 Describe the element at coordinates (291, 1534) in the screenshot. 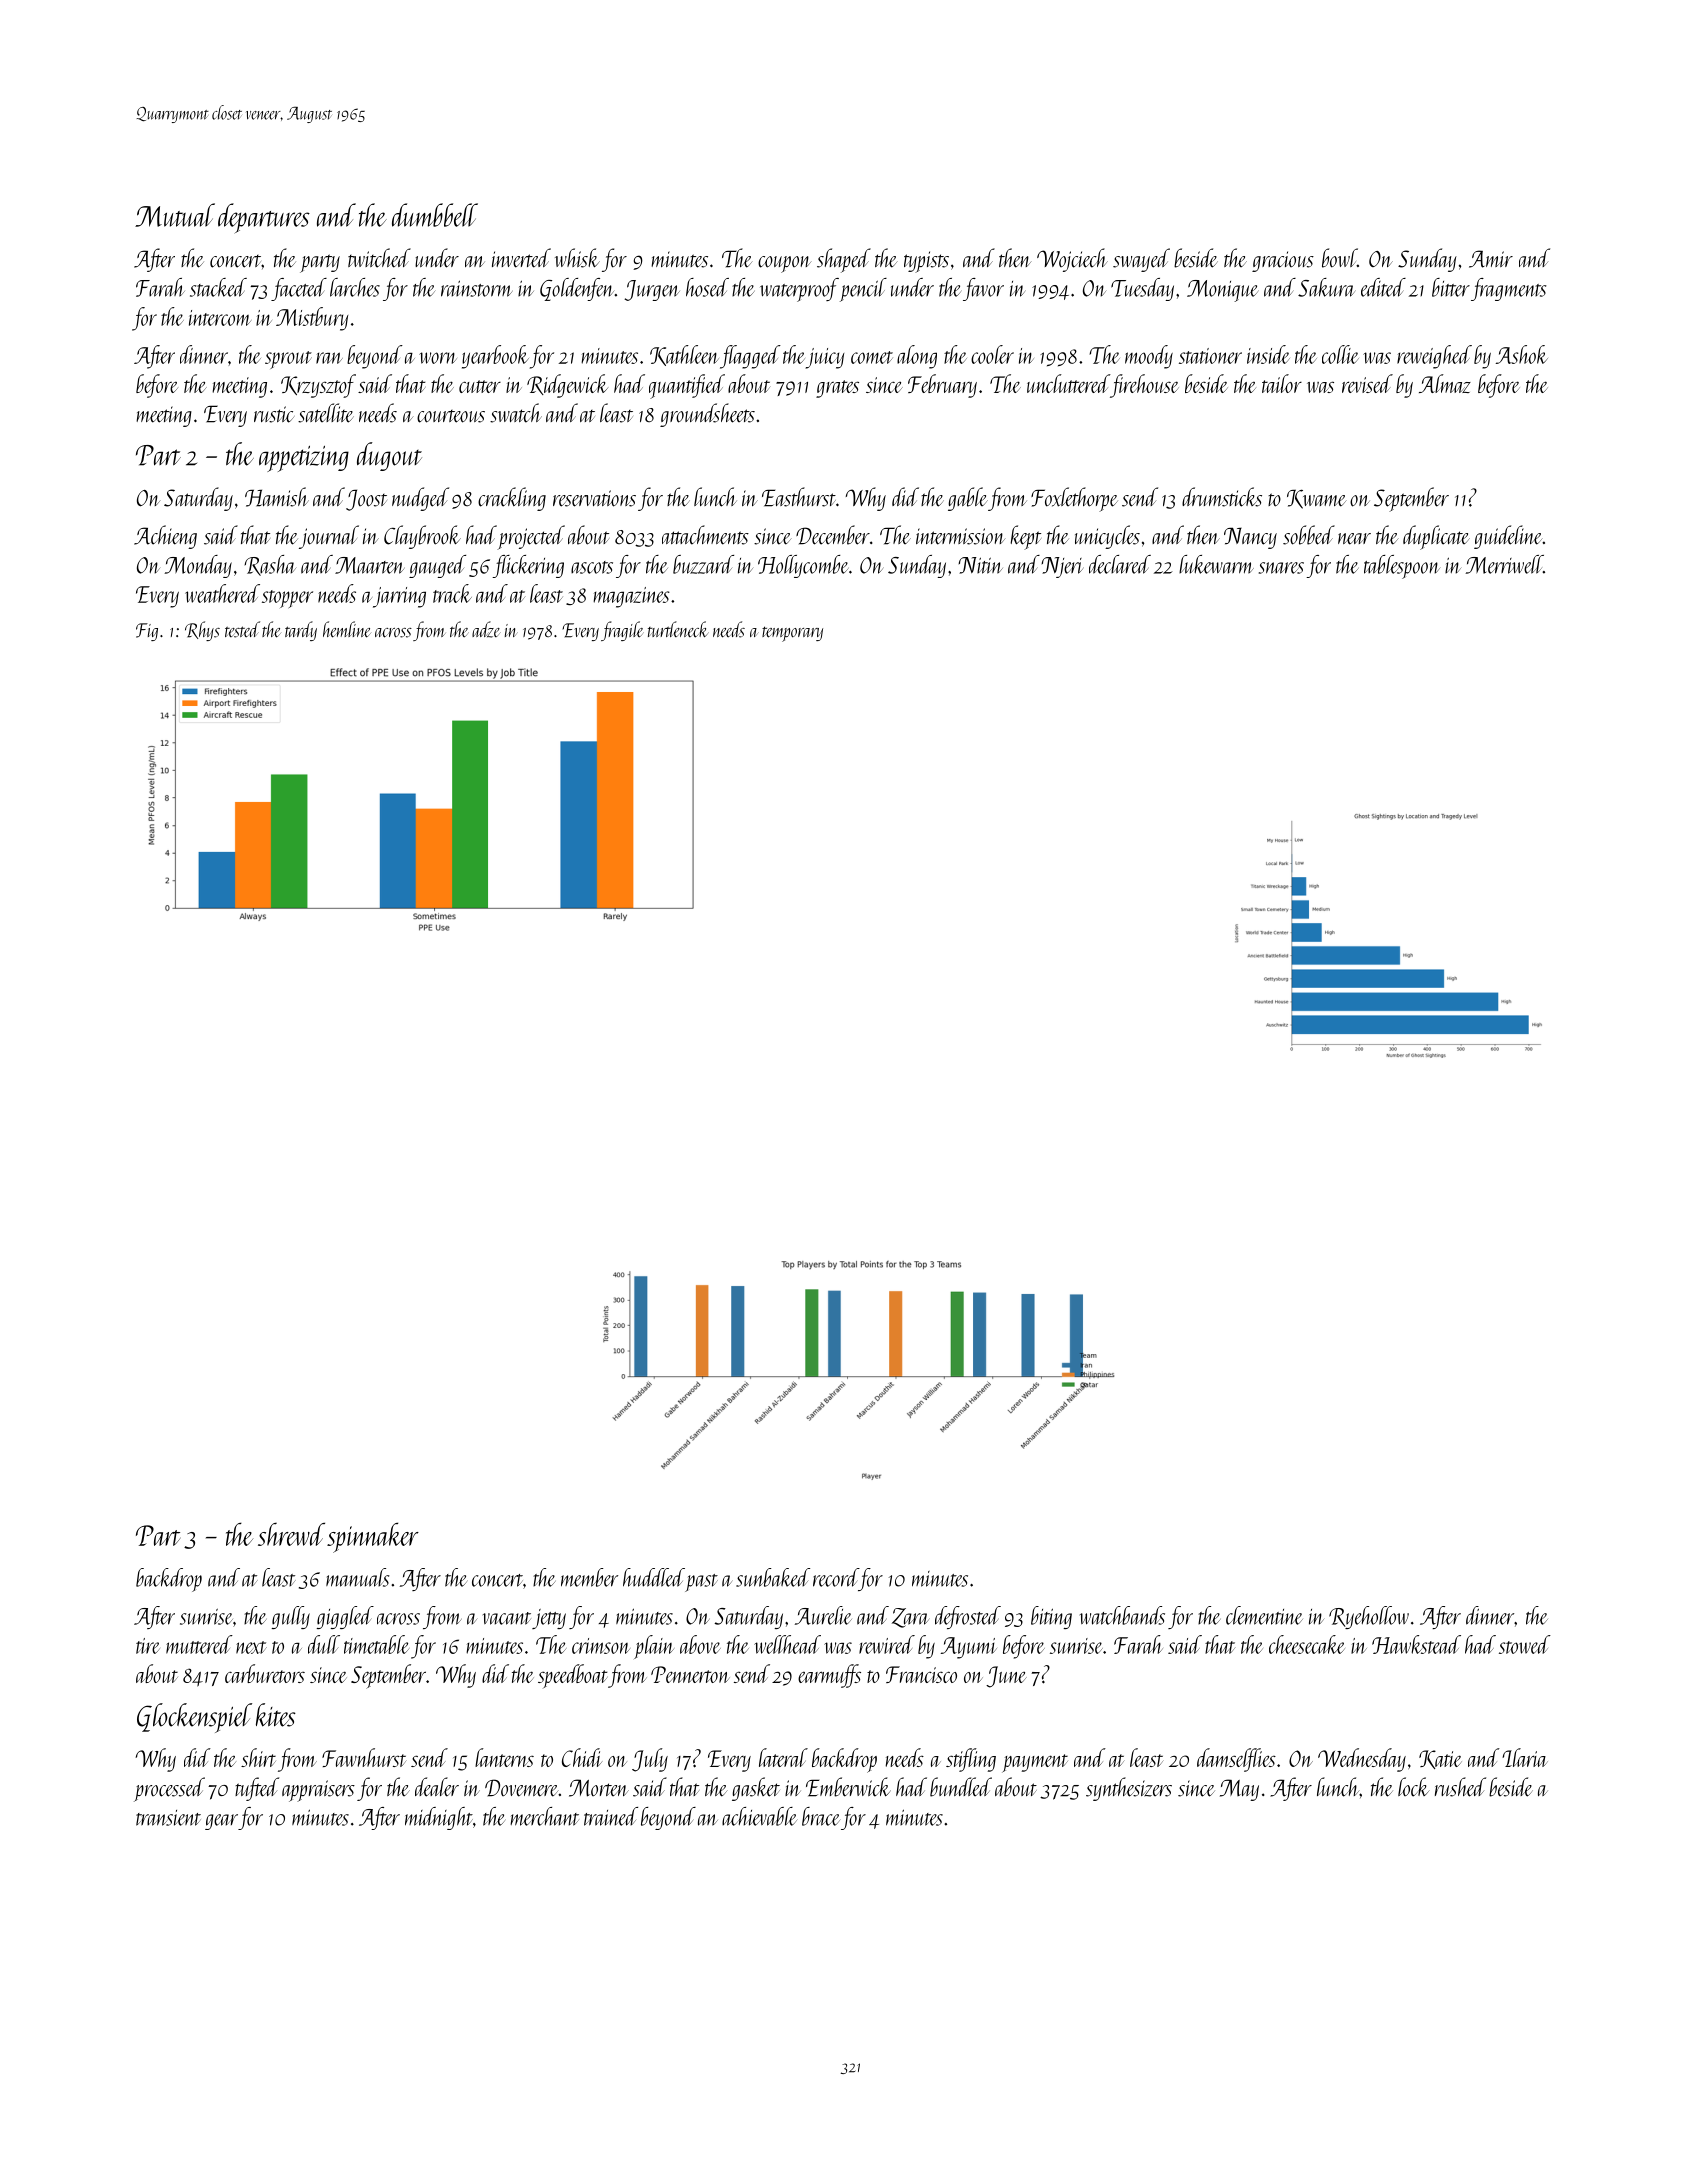

I see `shrewd` at that location.
